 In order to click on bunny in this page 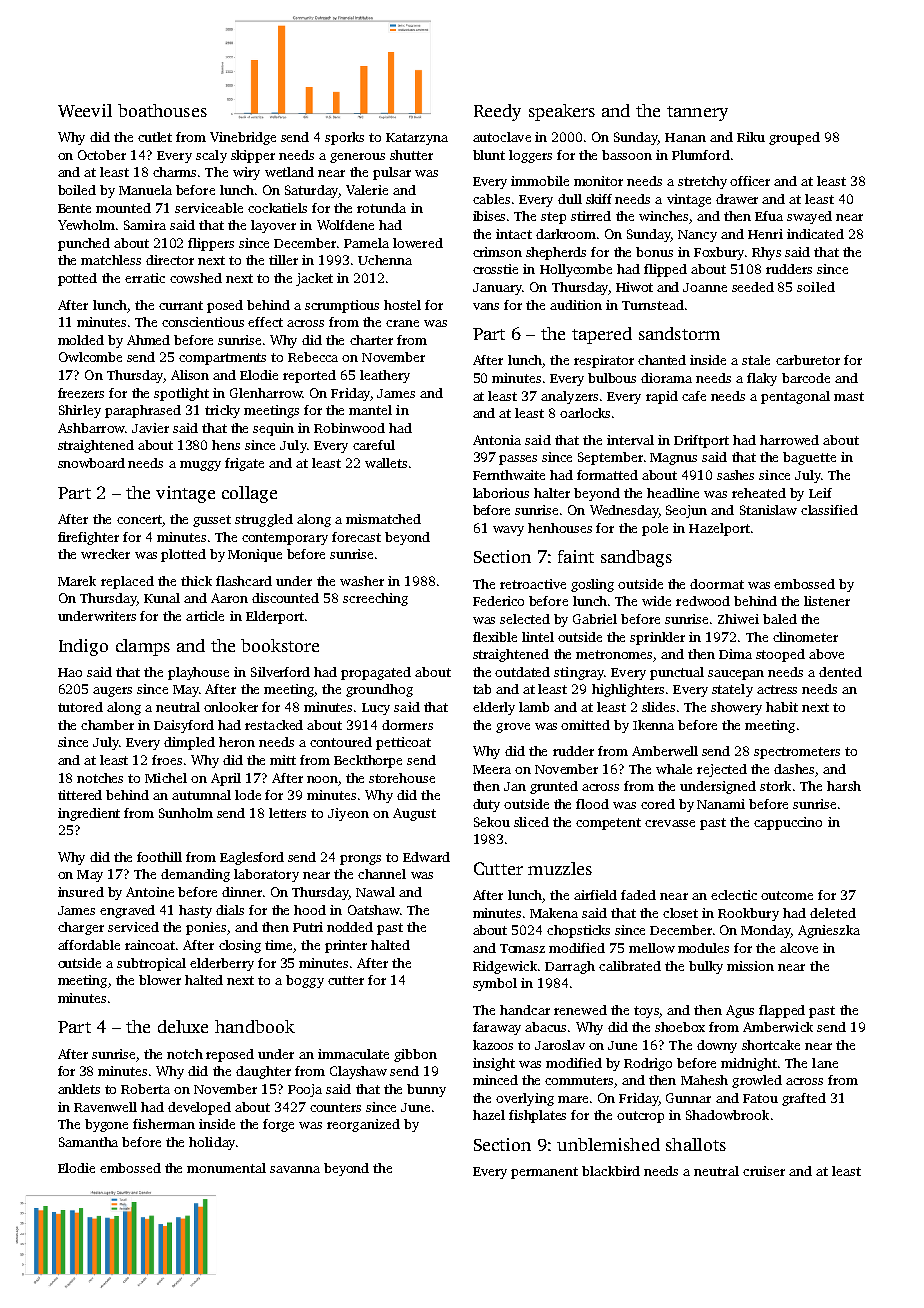, I will do `click(426, 1090)`.
